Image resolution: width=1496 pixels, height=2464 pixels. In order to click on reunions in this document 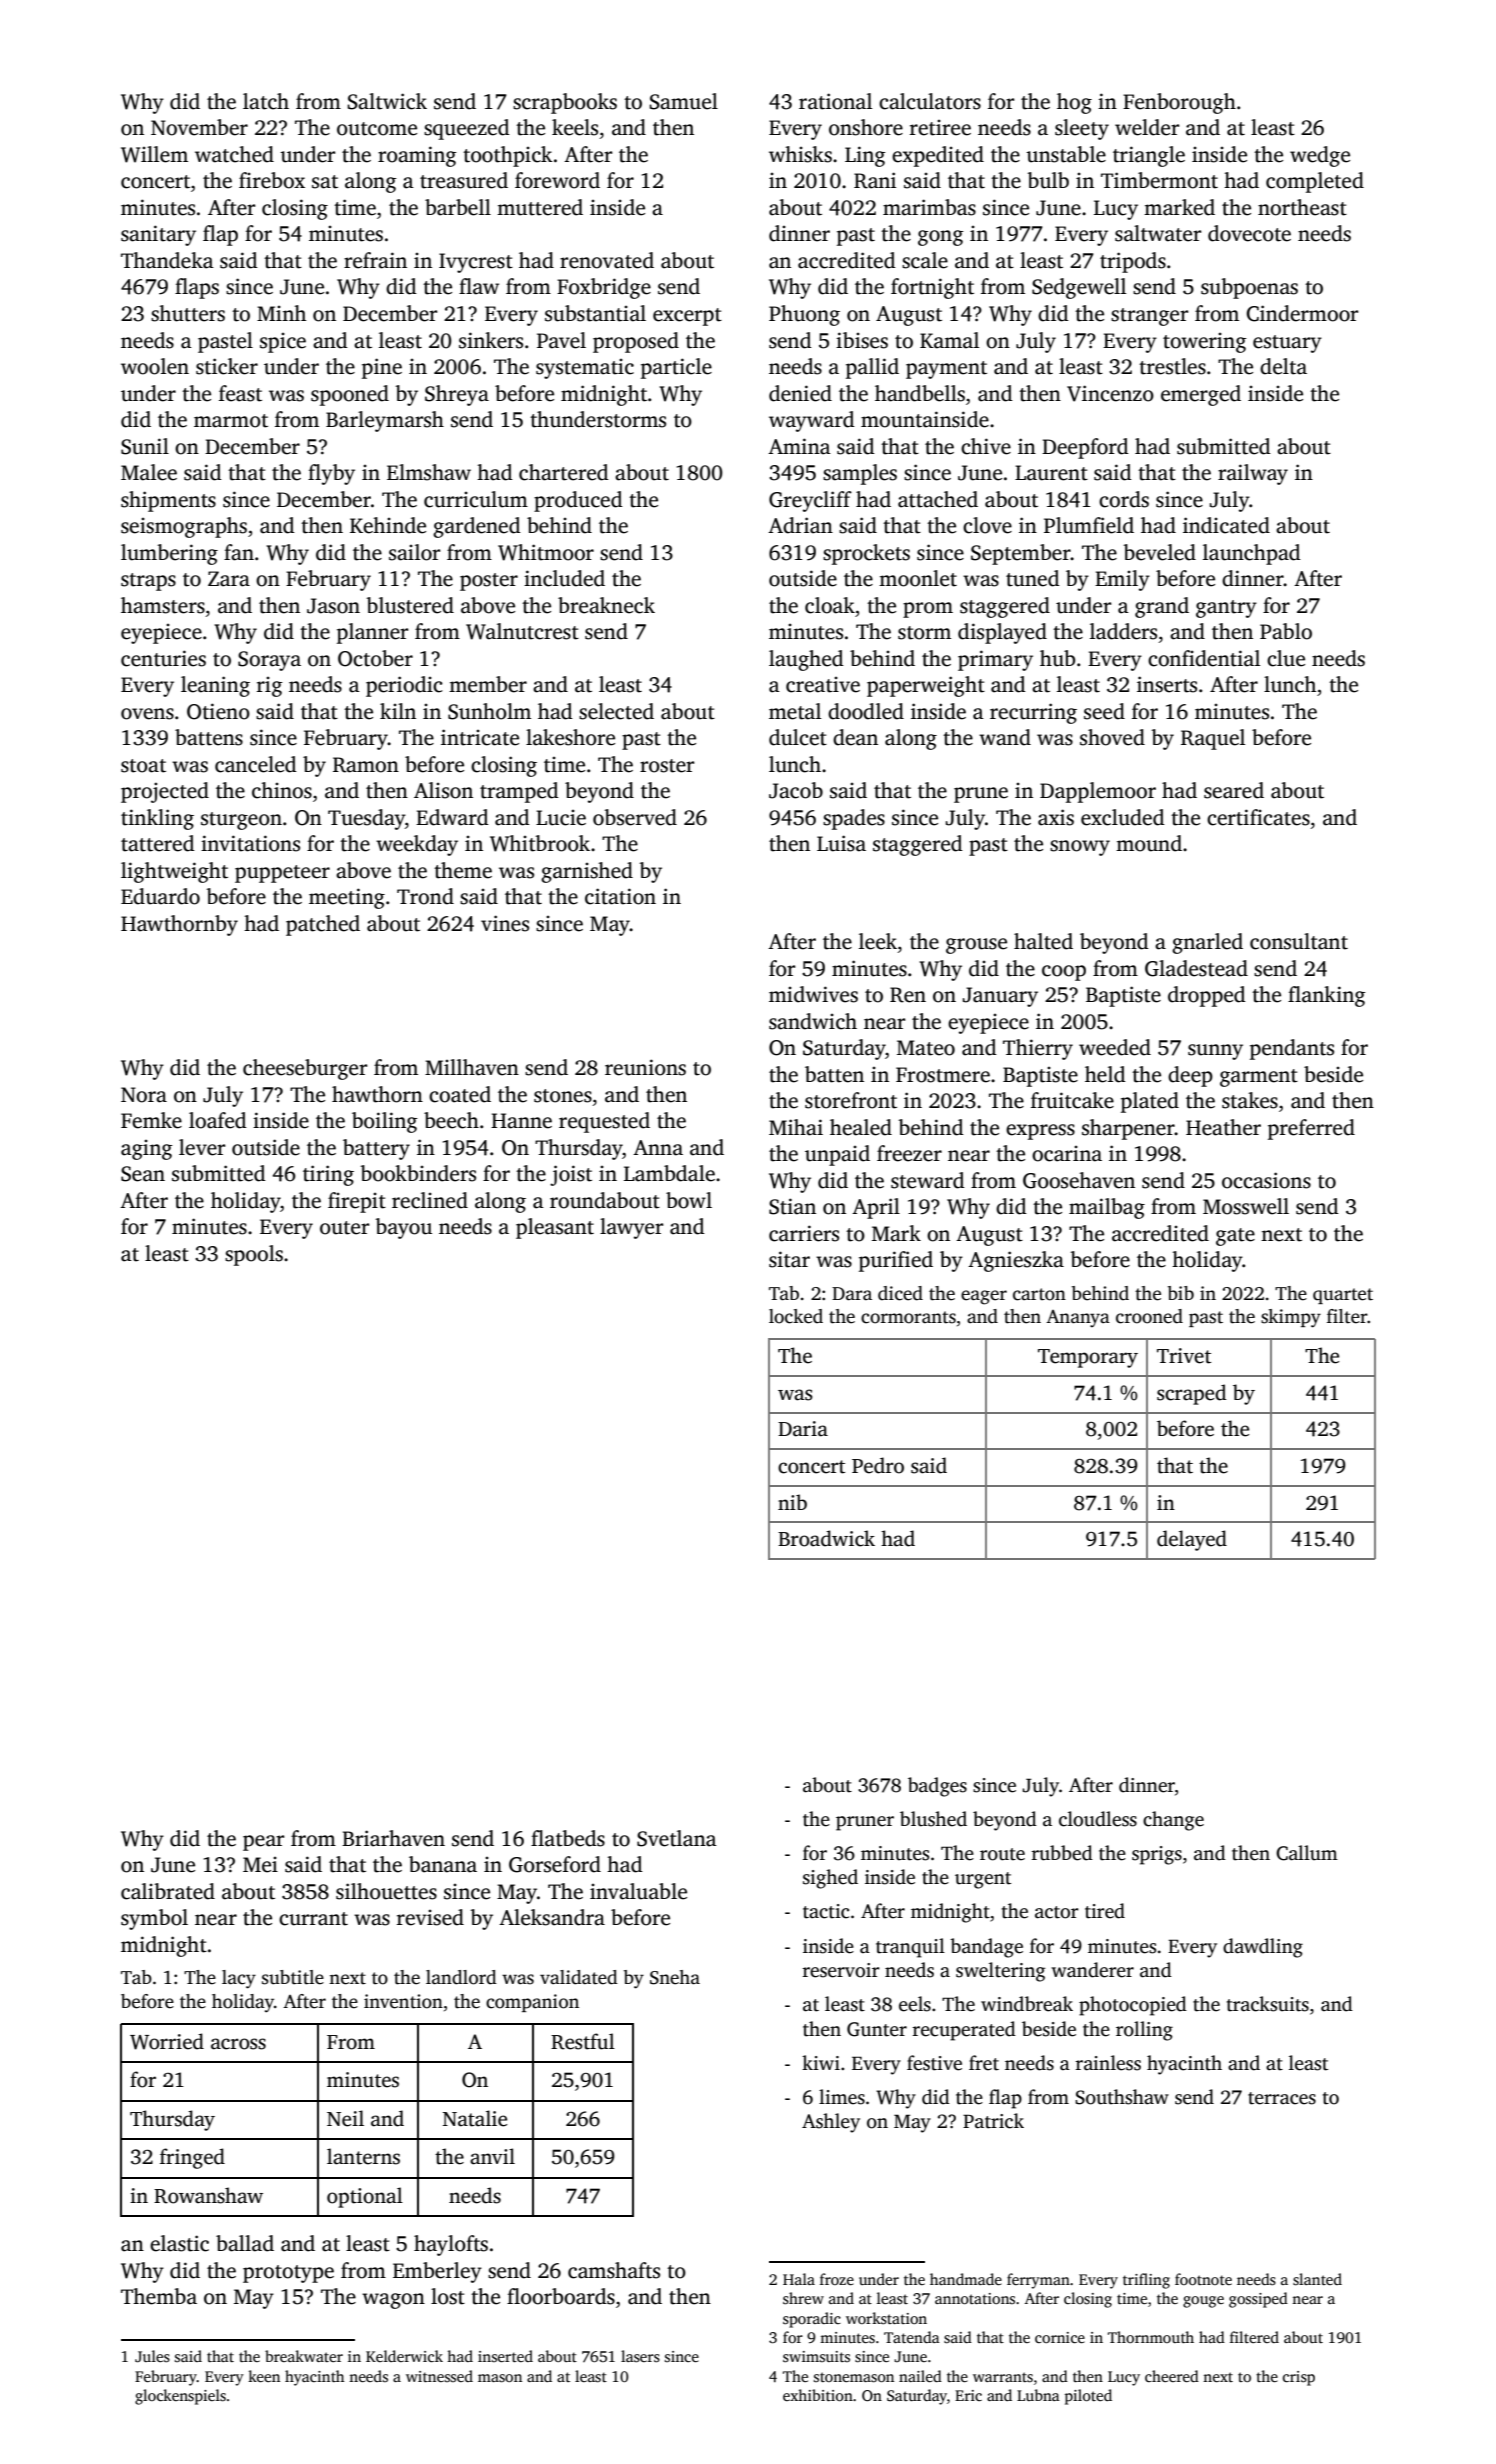, I will do `click(645, 1067)`.
